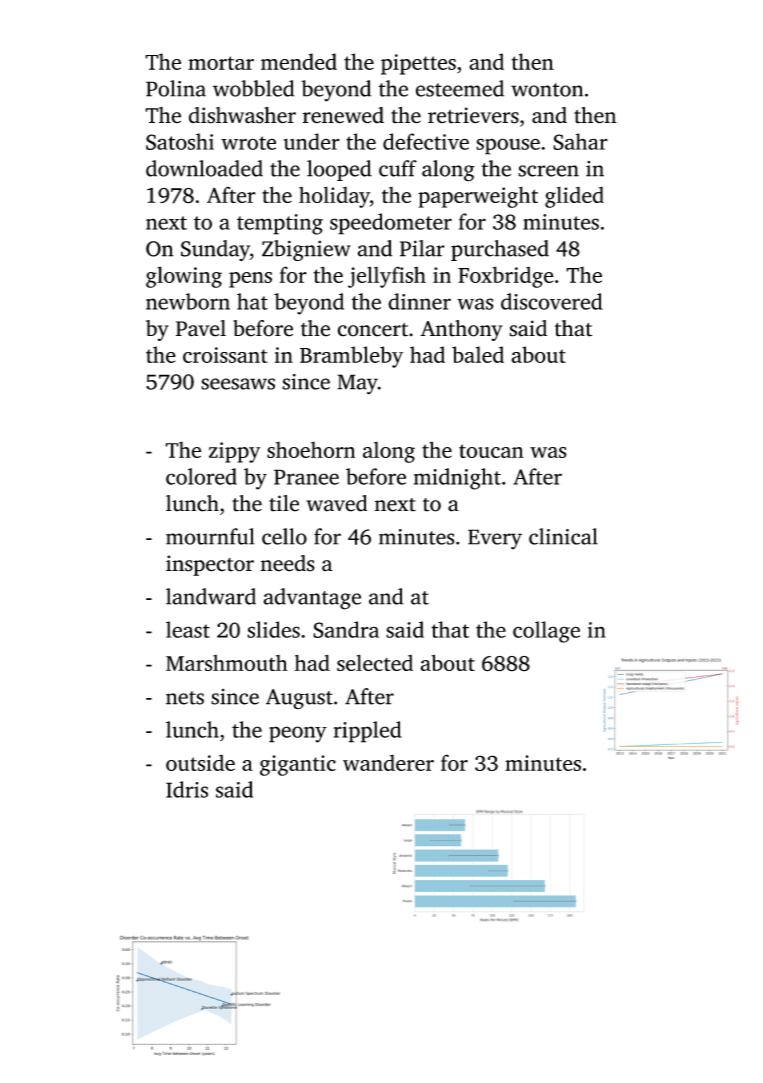  Describe the element at coordinates (250, 280) in the image. I see `pens` at that location.
